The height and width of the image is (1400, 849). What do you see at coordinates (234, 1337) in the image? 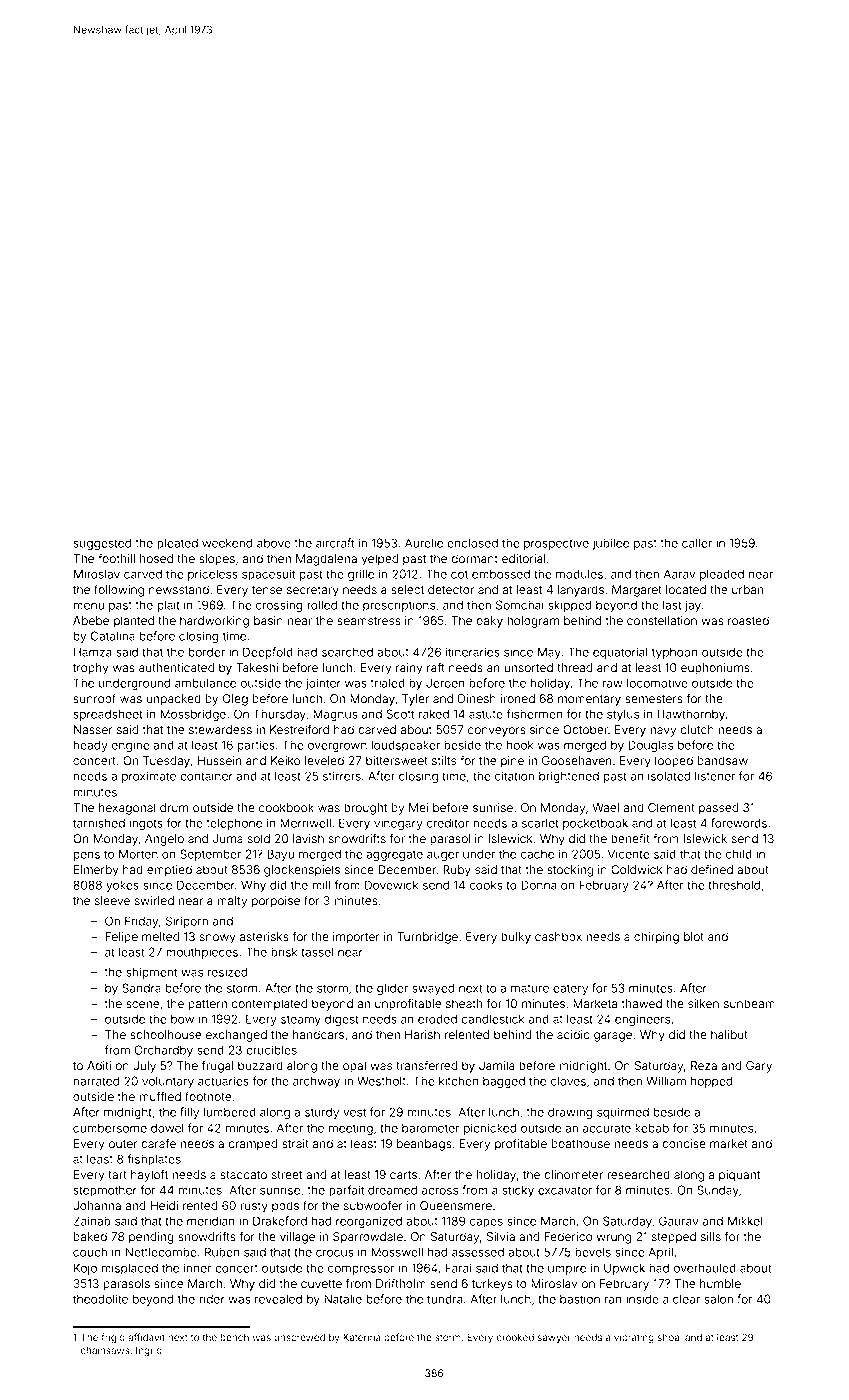
I see `bench` at bounding box center [234, 1337].
